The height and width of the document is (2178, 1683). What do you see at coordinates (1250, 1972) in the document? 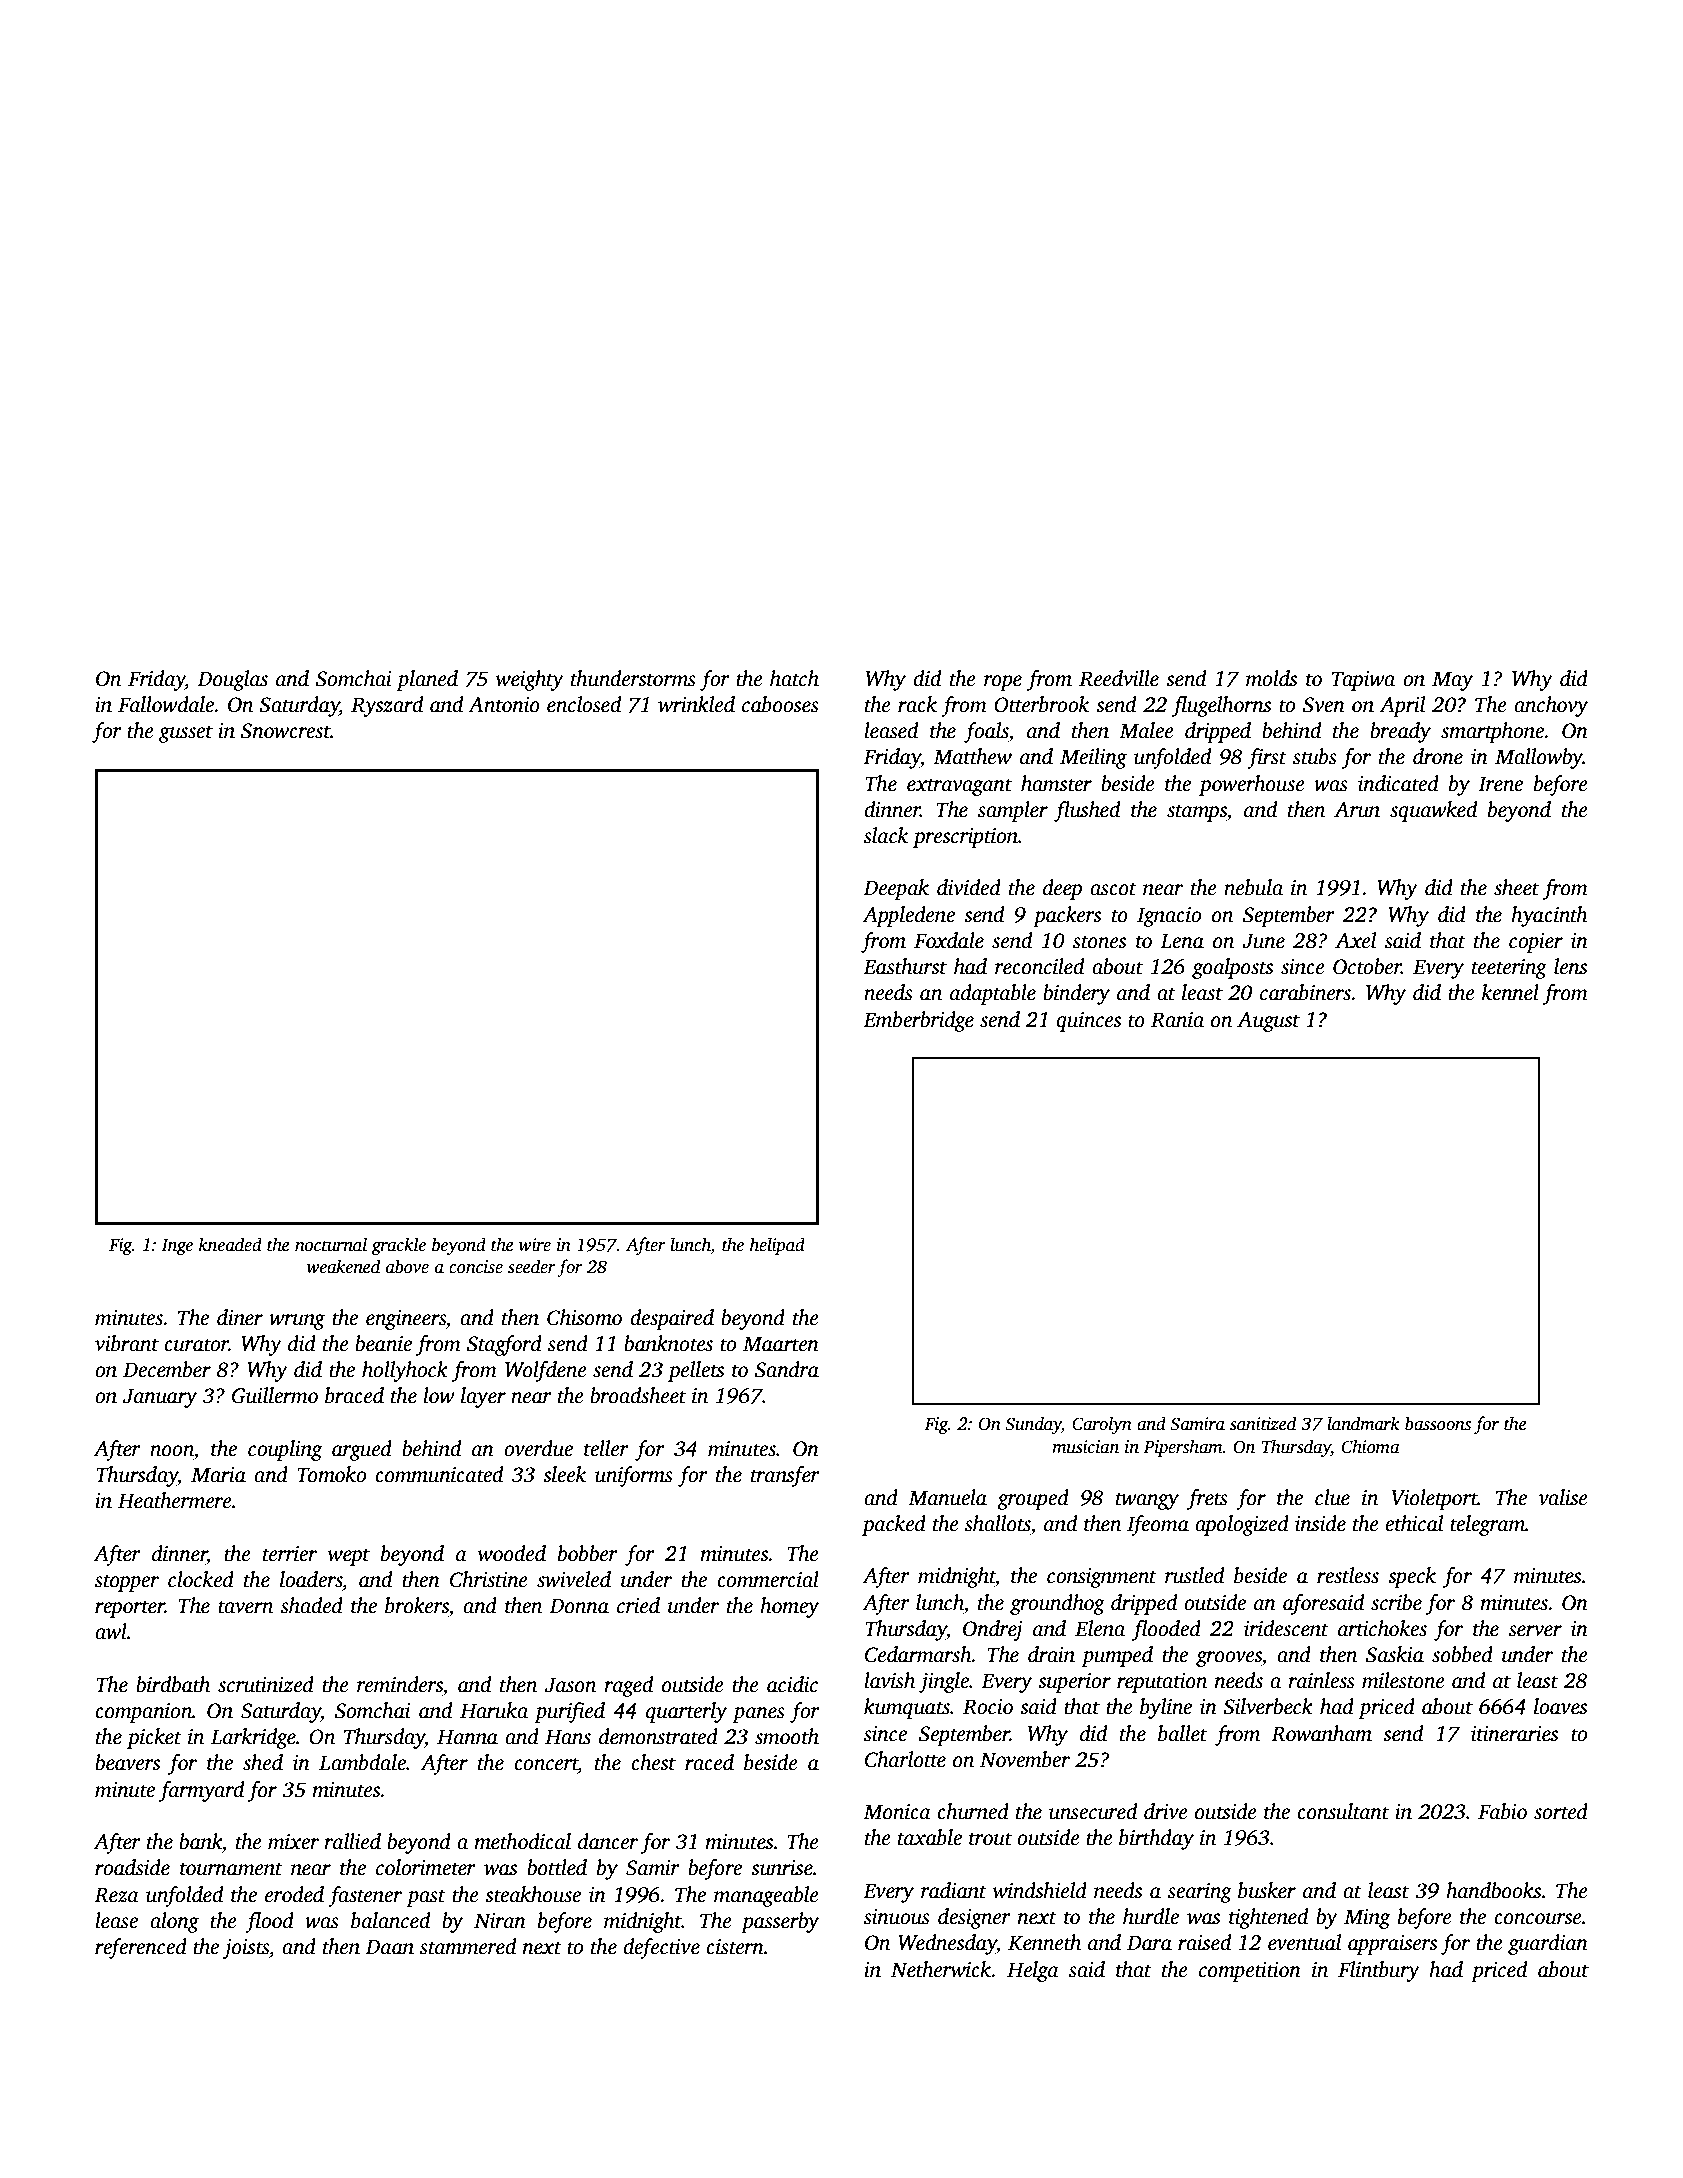
I see `competition` at bounding box center [1250, 1972].
